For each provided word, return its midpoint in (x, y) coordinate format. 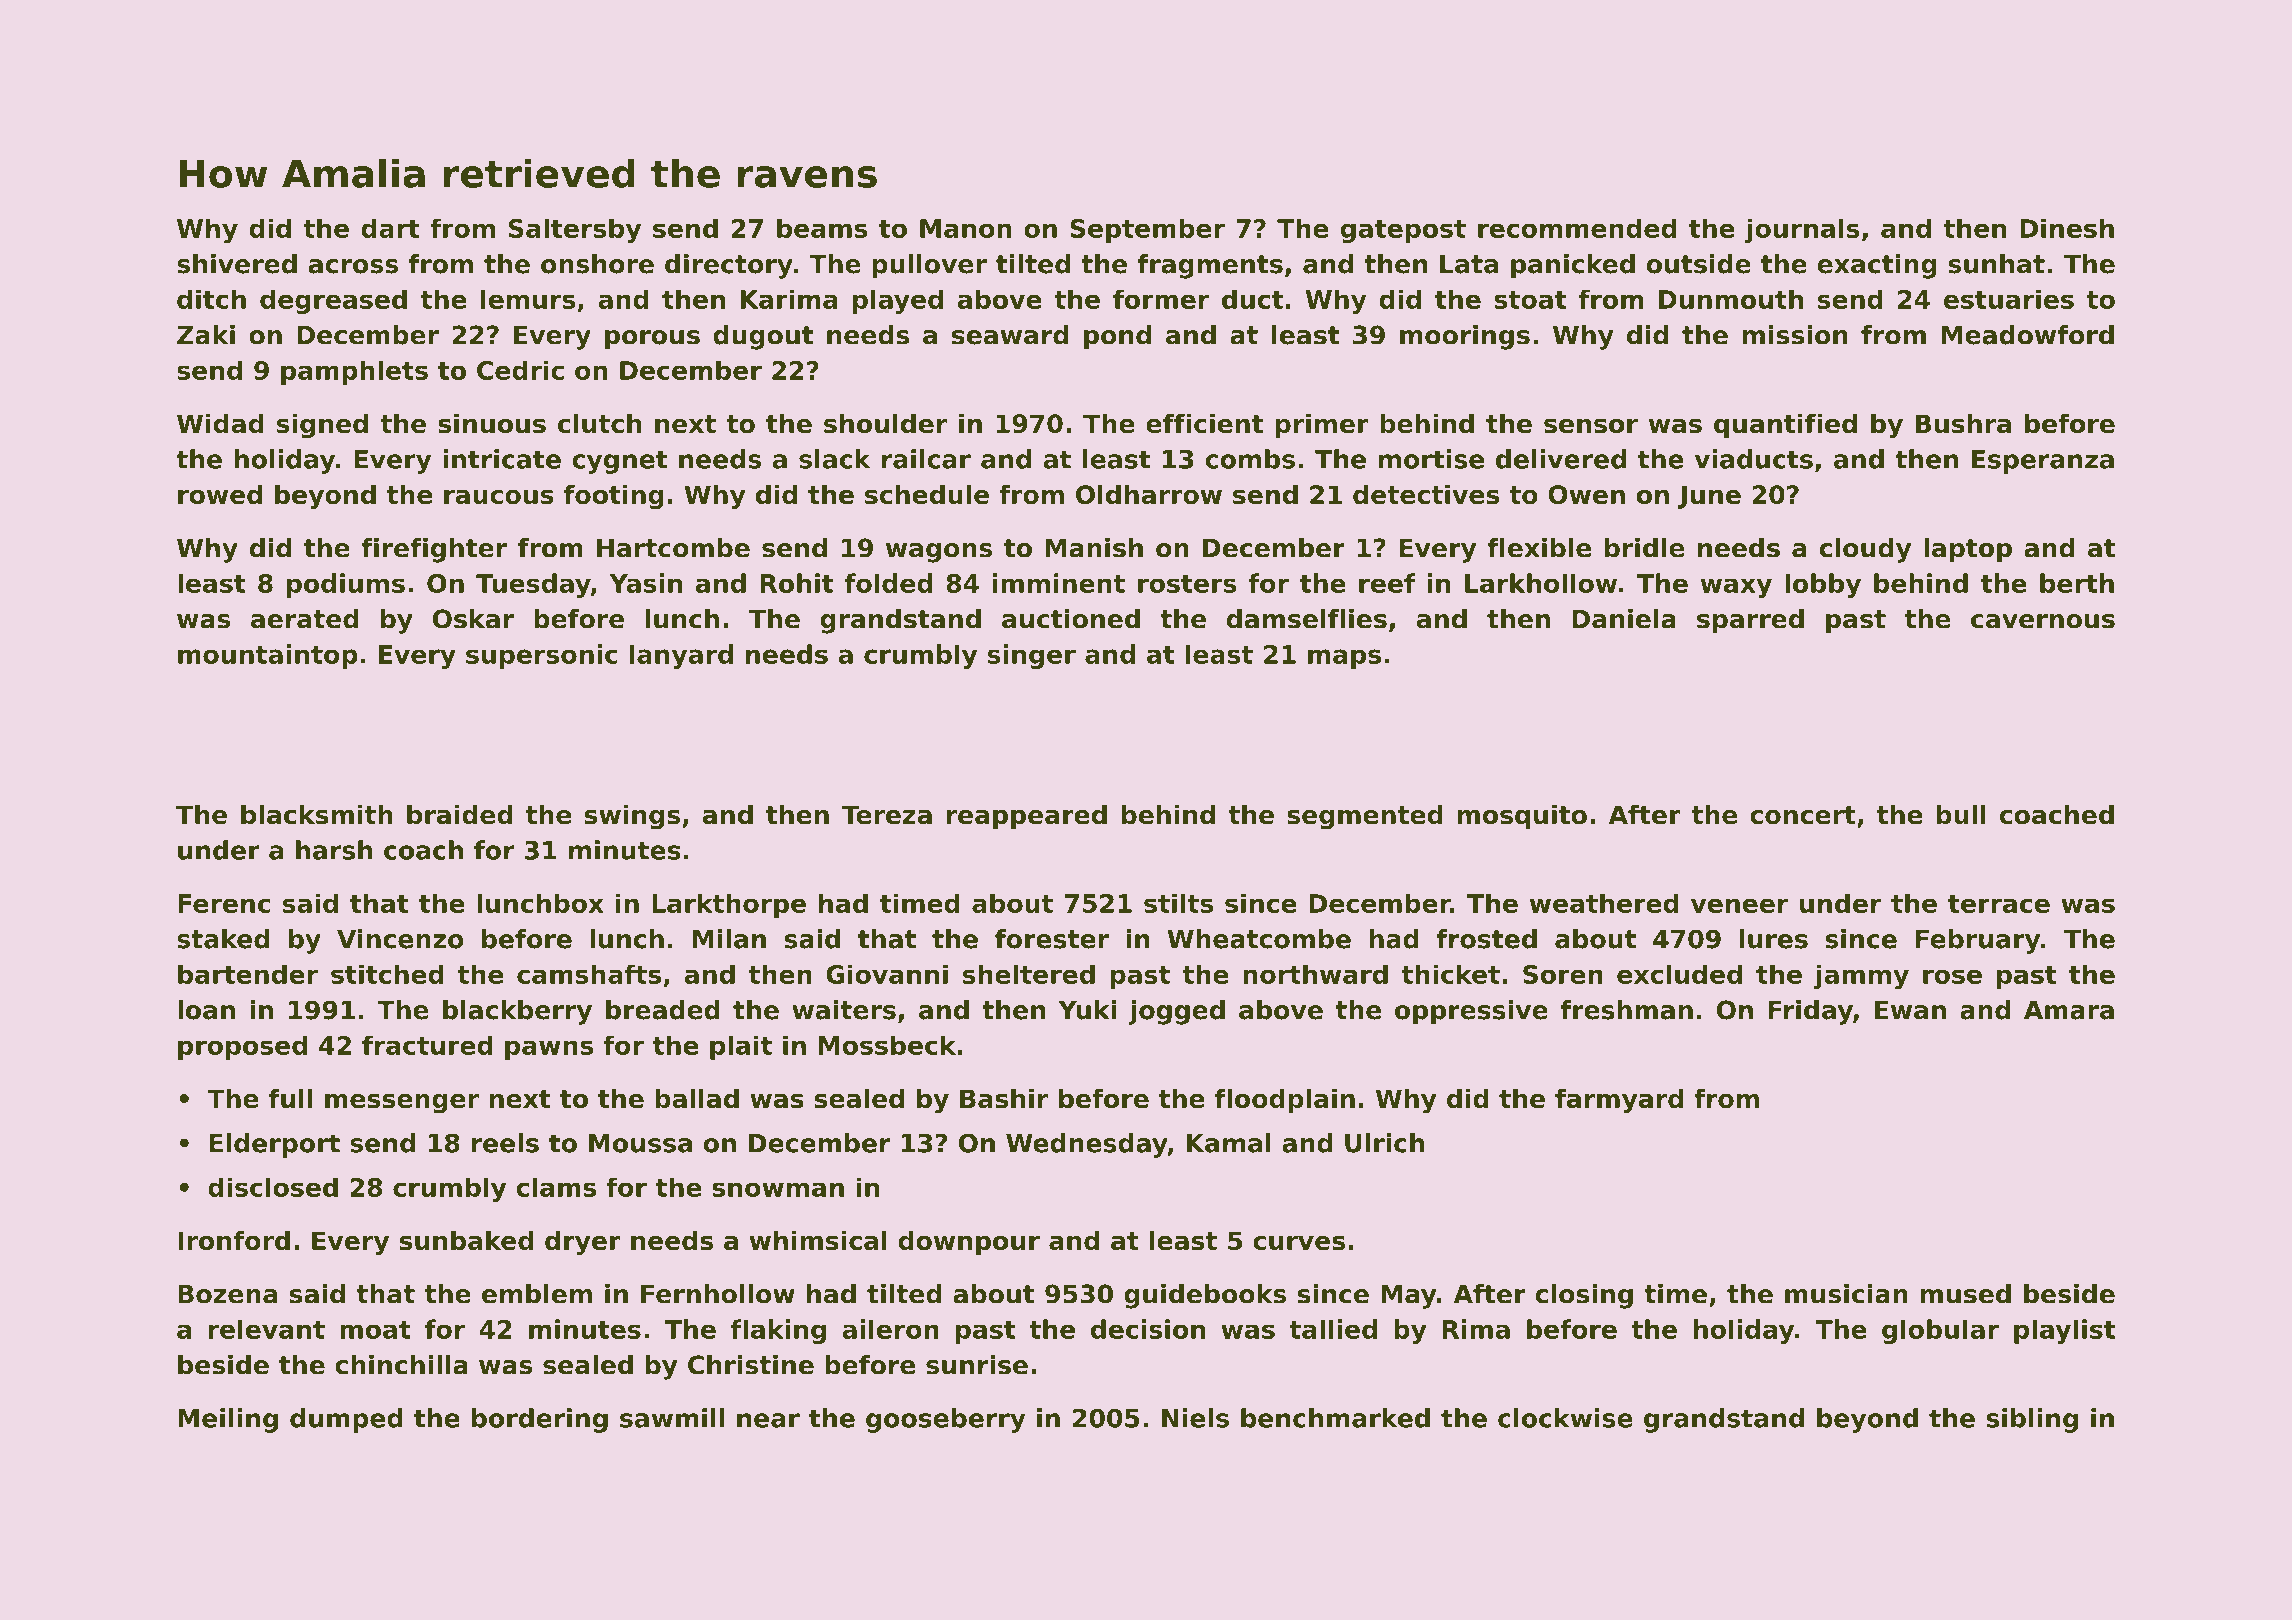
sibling (2032, 1420)
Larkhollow (1541, 583)
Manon (966, 228)
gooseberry (946, 1420)
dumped (346, 1420)
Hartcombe (673, 548)
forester (1052, 939)
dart (390, 228)
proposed (242, 1047)
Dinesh (2067, 228)
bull (1961, 814)
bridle (1645, 548)
